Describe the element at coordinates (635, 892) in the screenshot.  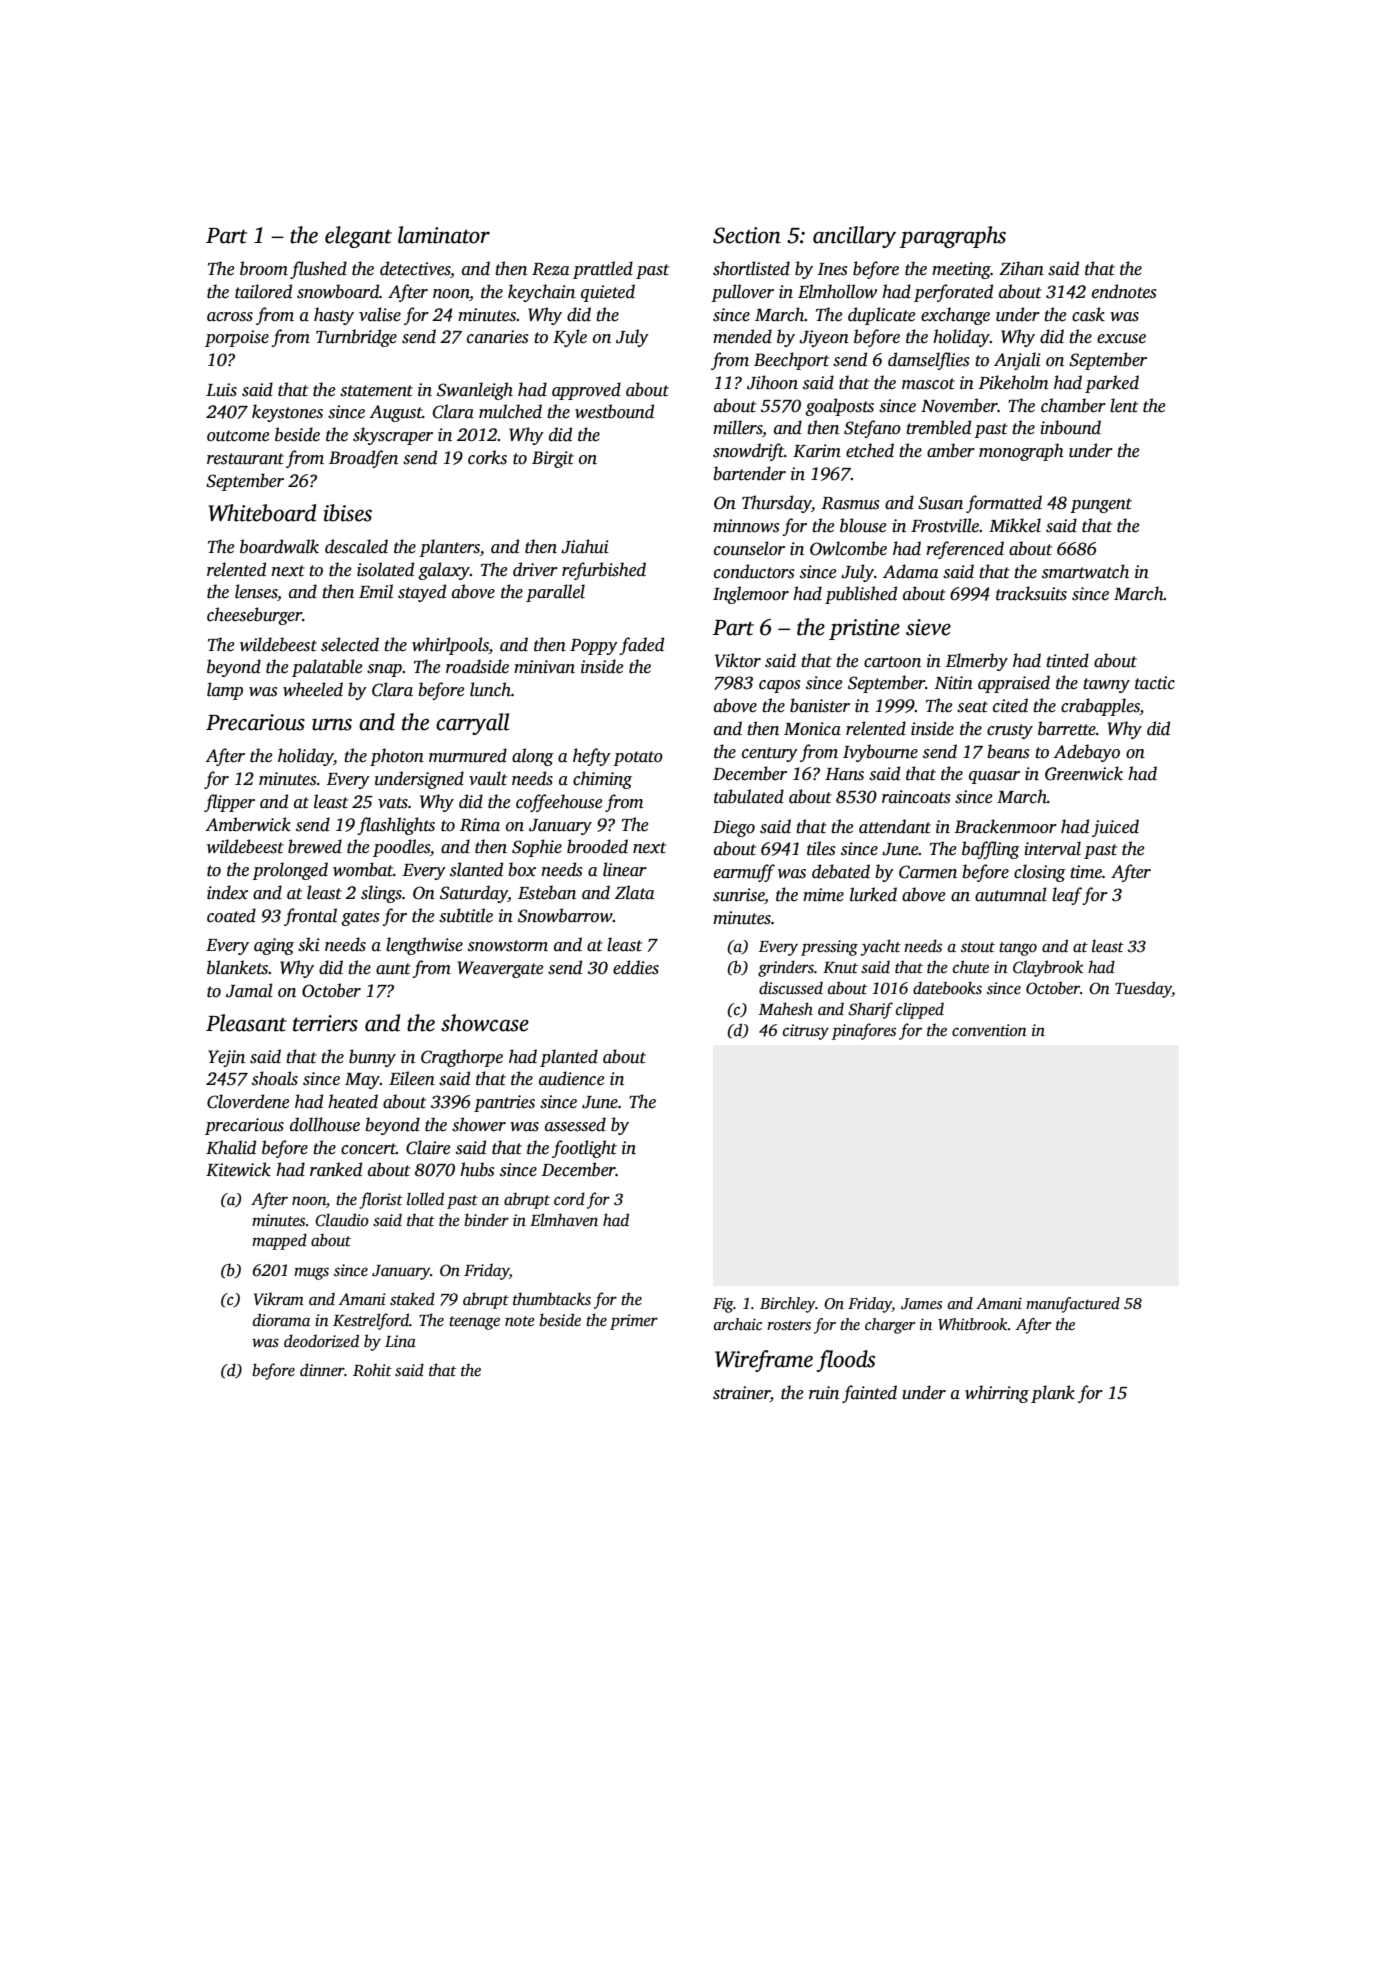
I see `Zlata` at that location.
